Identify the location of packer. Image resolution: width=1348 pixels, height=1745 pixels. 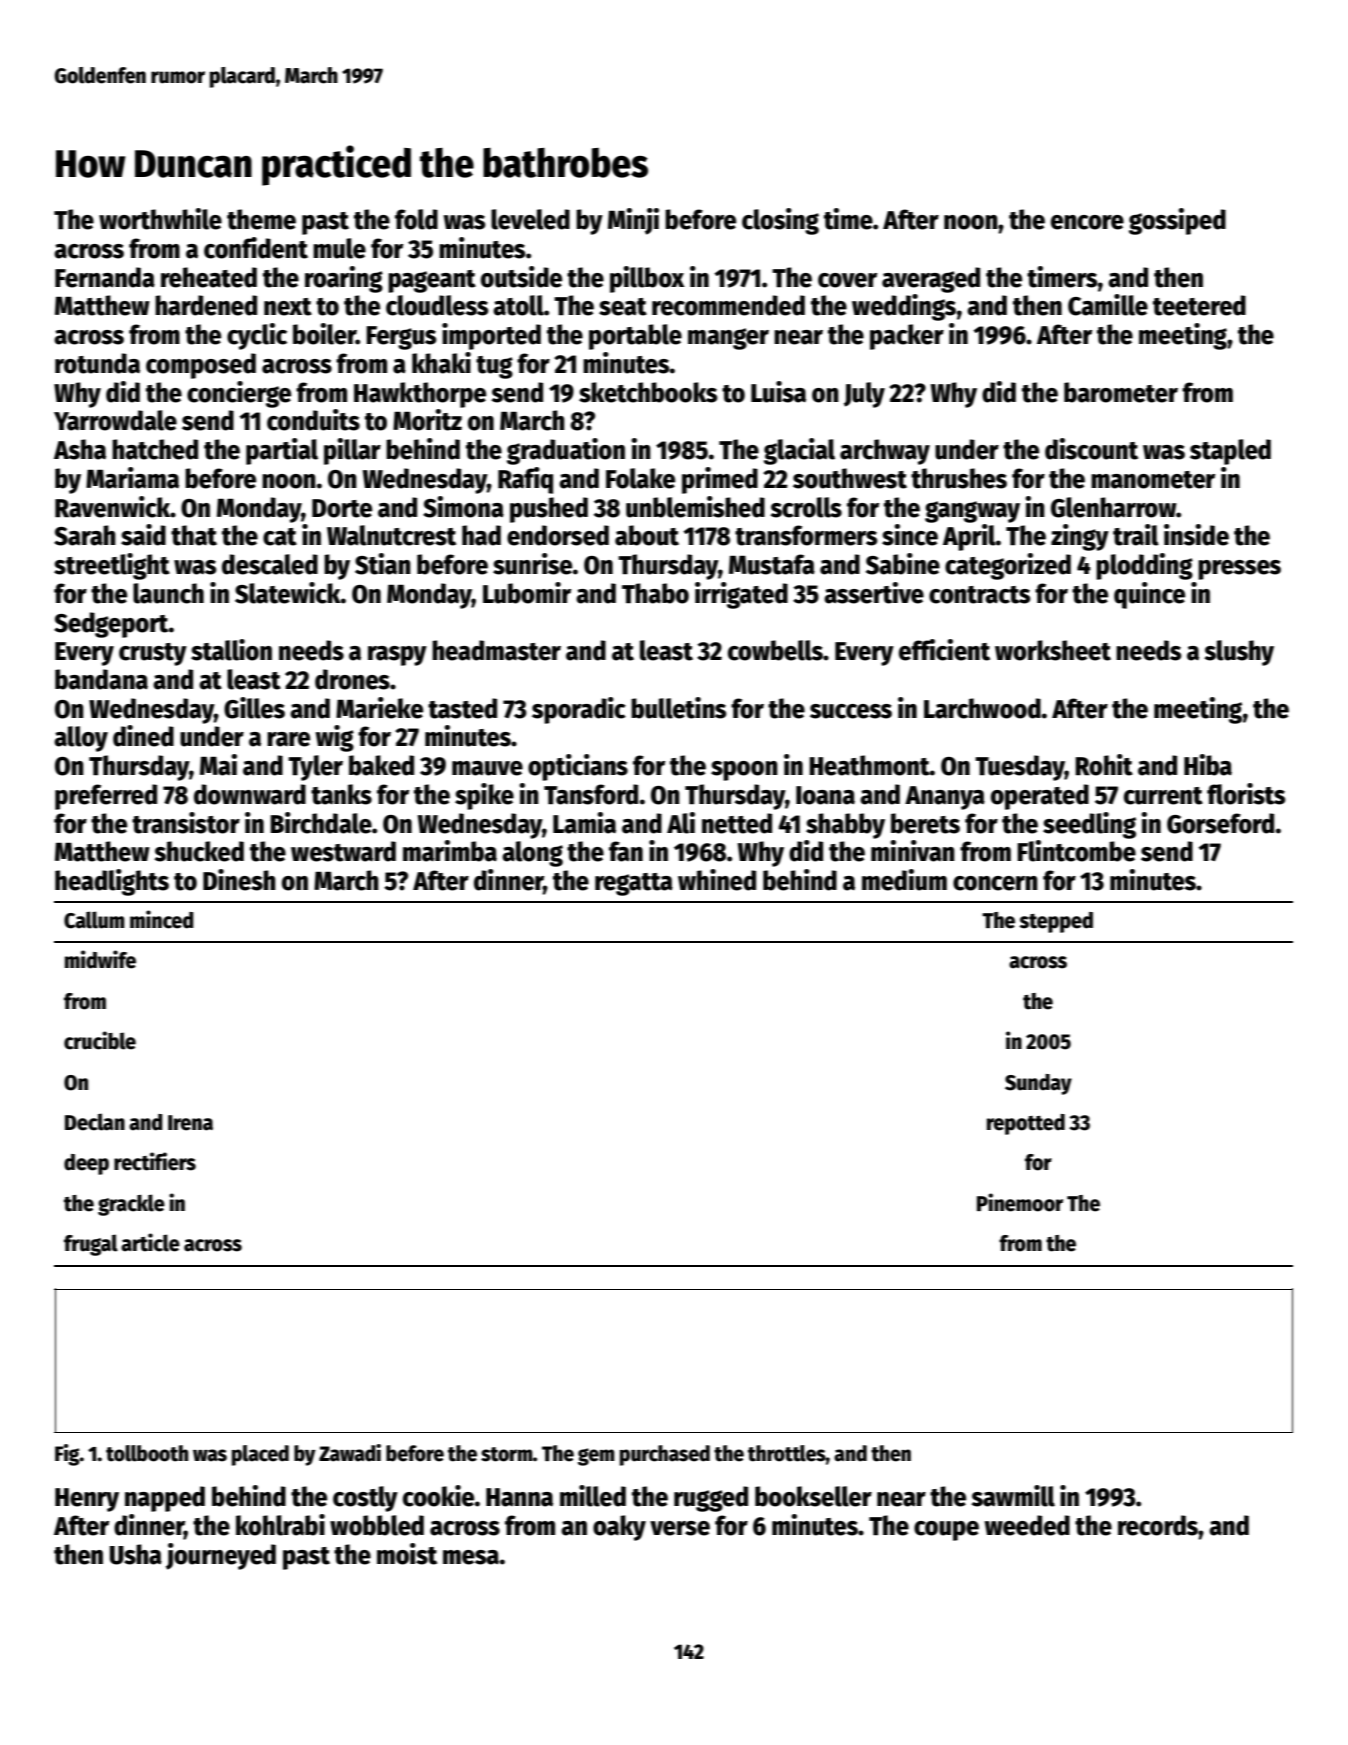
(907, 337).
